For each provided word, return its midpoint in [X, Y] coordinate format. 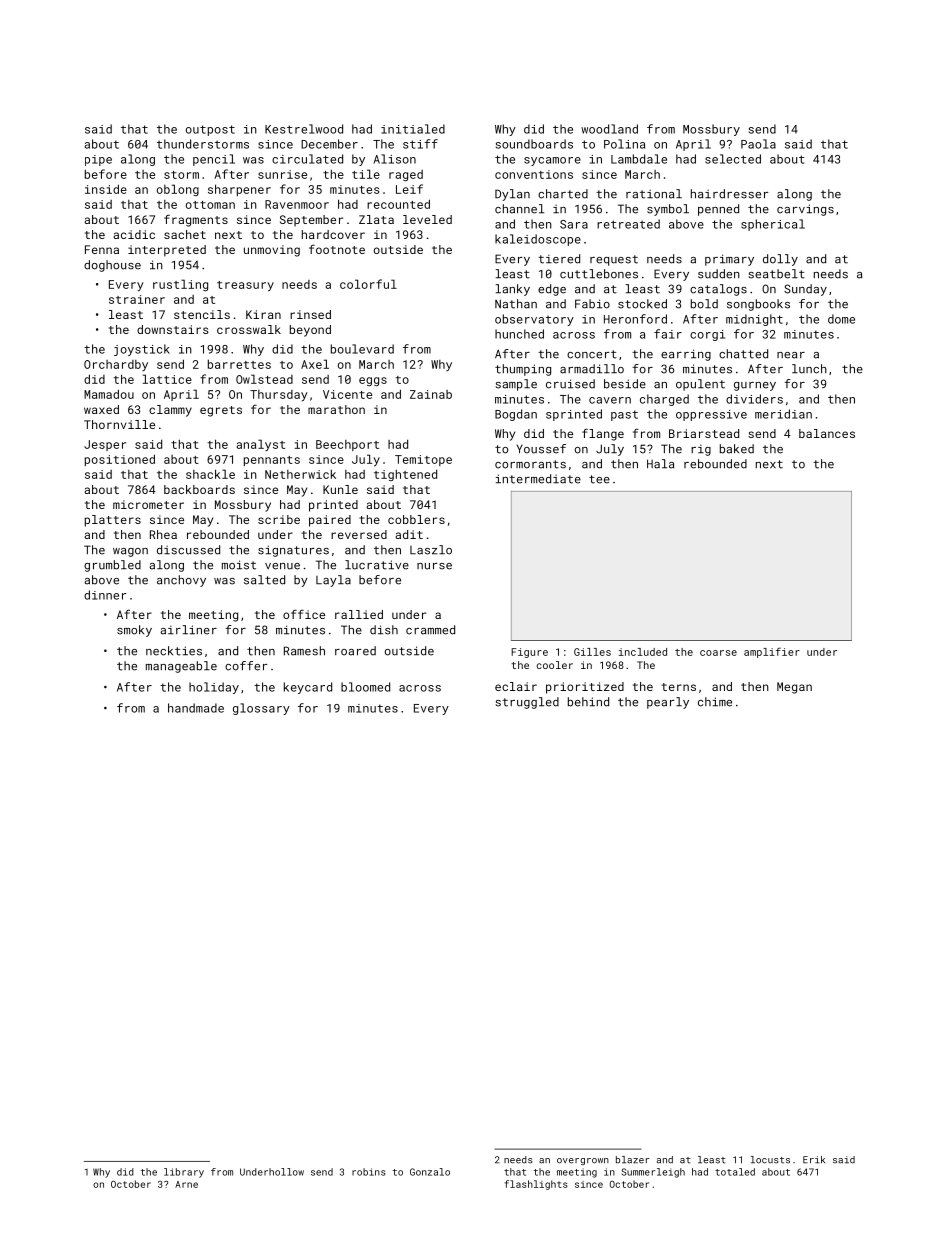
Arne [186, 1184]
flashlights [536, 1185]
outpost [210, 130]
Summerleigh [653, 1173]
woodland [609, 129]
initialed [413, 129]
